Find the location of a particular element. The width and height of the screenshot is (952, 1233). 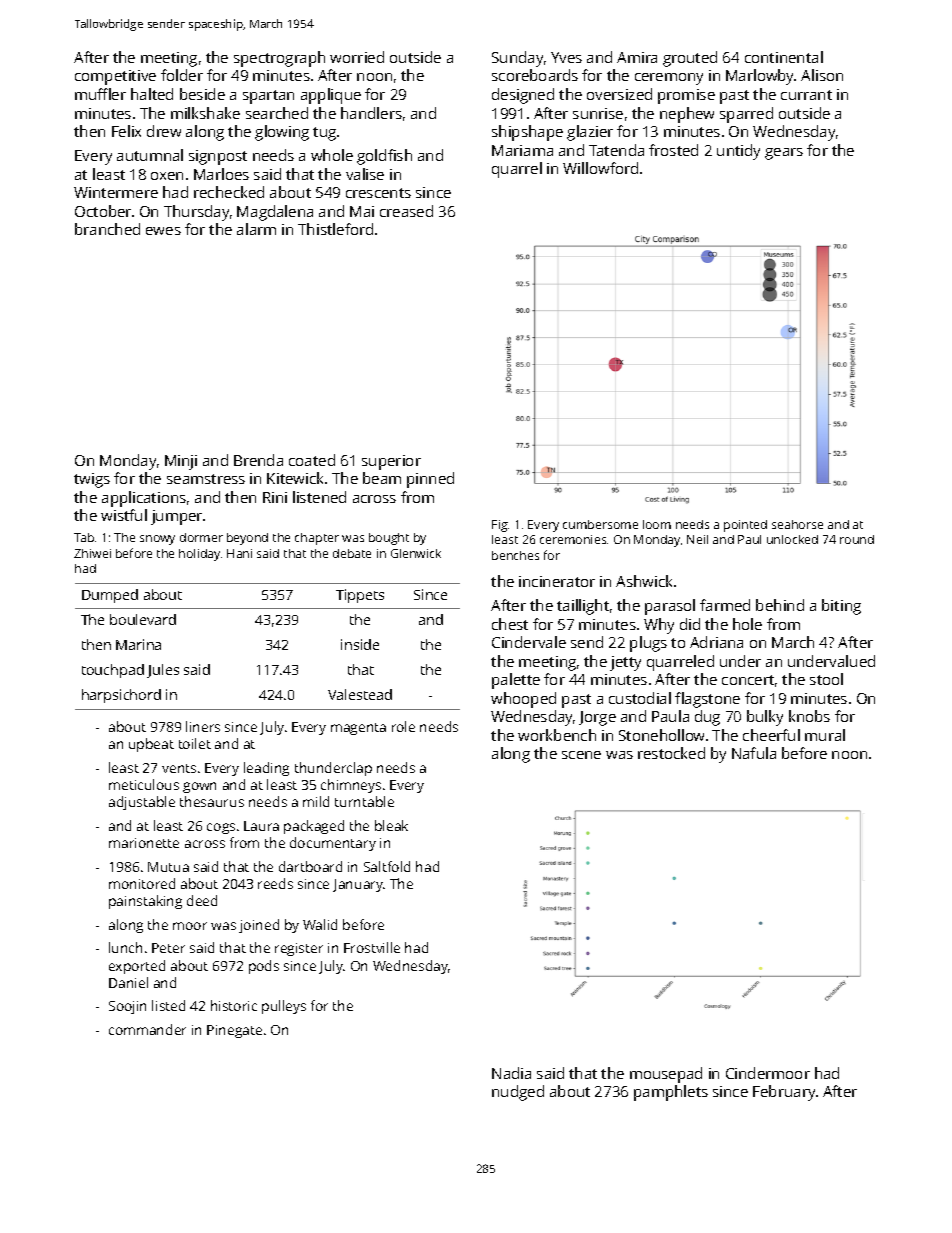

worried is located at coordinates (357, 57).
